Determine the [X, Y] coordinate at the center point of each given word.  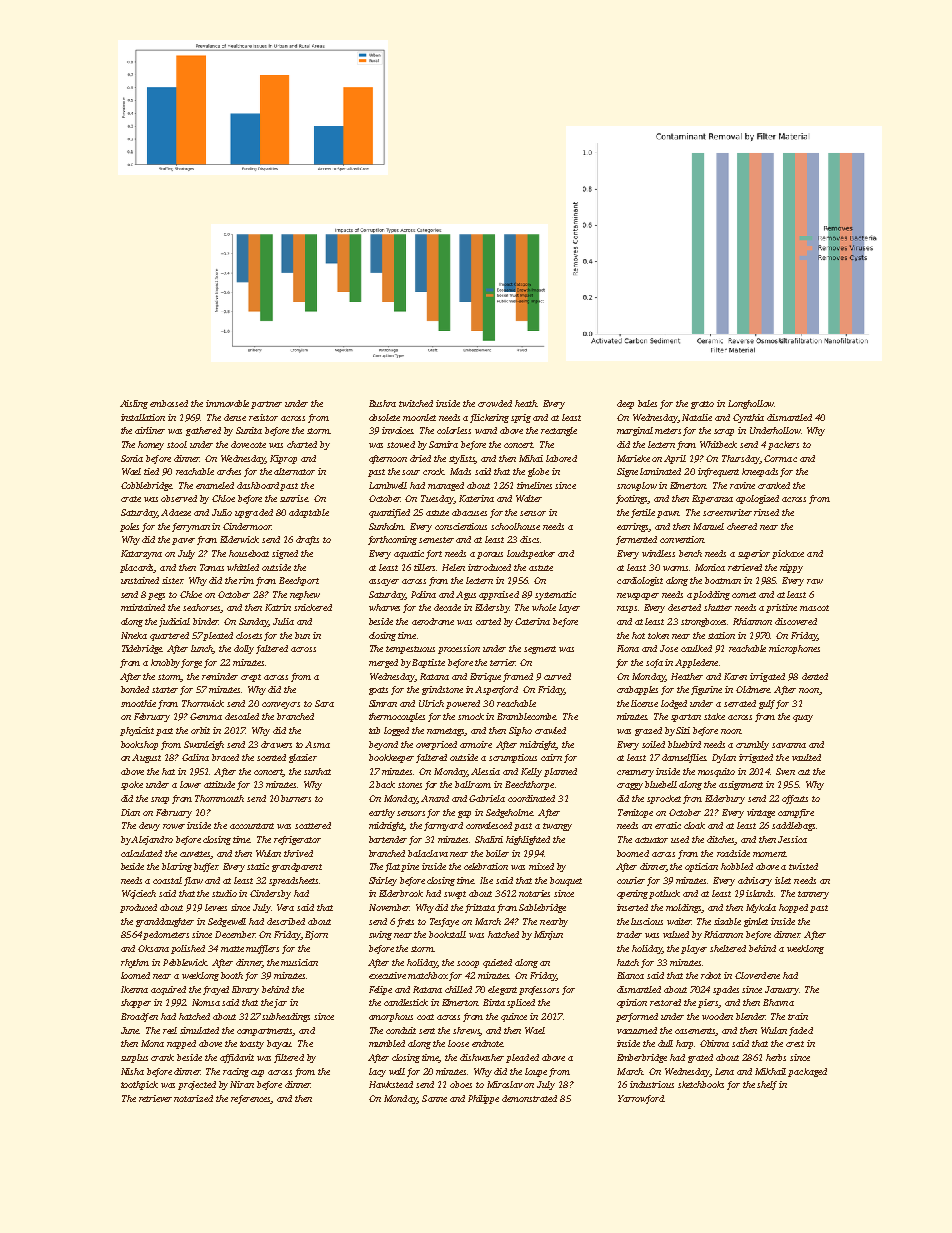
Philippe [483, 1099]
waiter [679, 921]
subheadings [286, 1017]
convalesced [489, 825]
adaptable [309, 513]
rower [174, 826]
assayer [384, 582]
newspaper [638, 596]
